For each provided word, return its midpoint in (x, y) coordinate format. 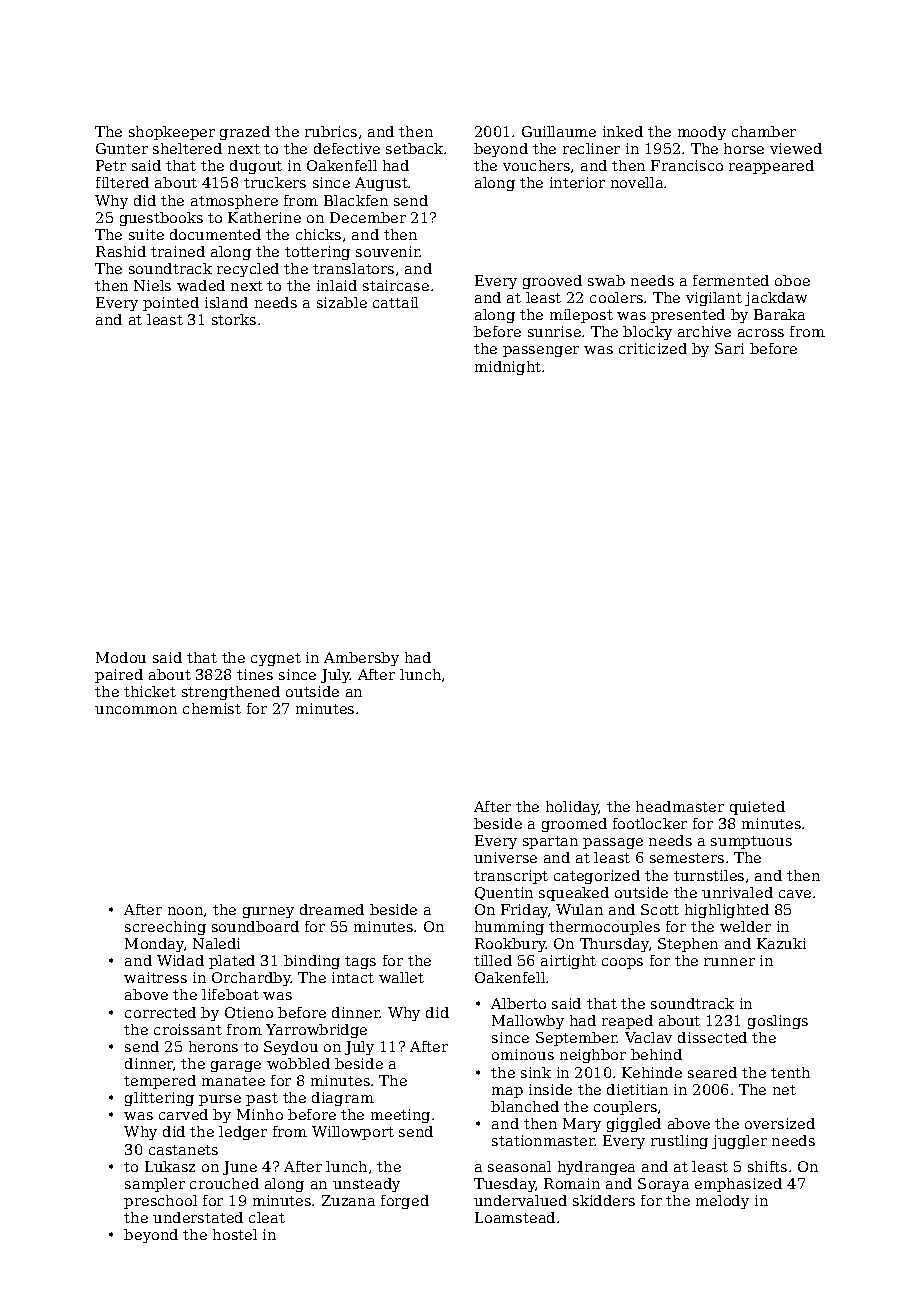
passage (613, 843)
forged (405, 1202)
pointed (171, 304)
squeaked (574, 894)
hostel (235, 1234)
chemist (212, 708)
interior (577, 182)
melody (722, 1202)
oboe (792, 280)
